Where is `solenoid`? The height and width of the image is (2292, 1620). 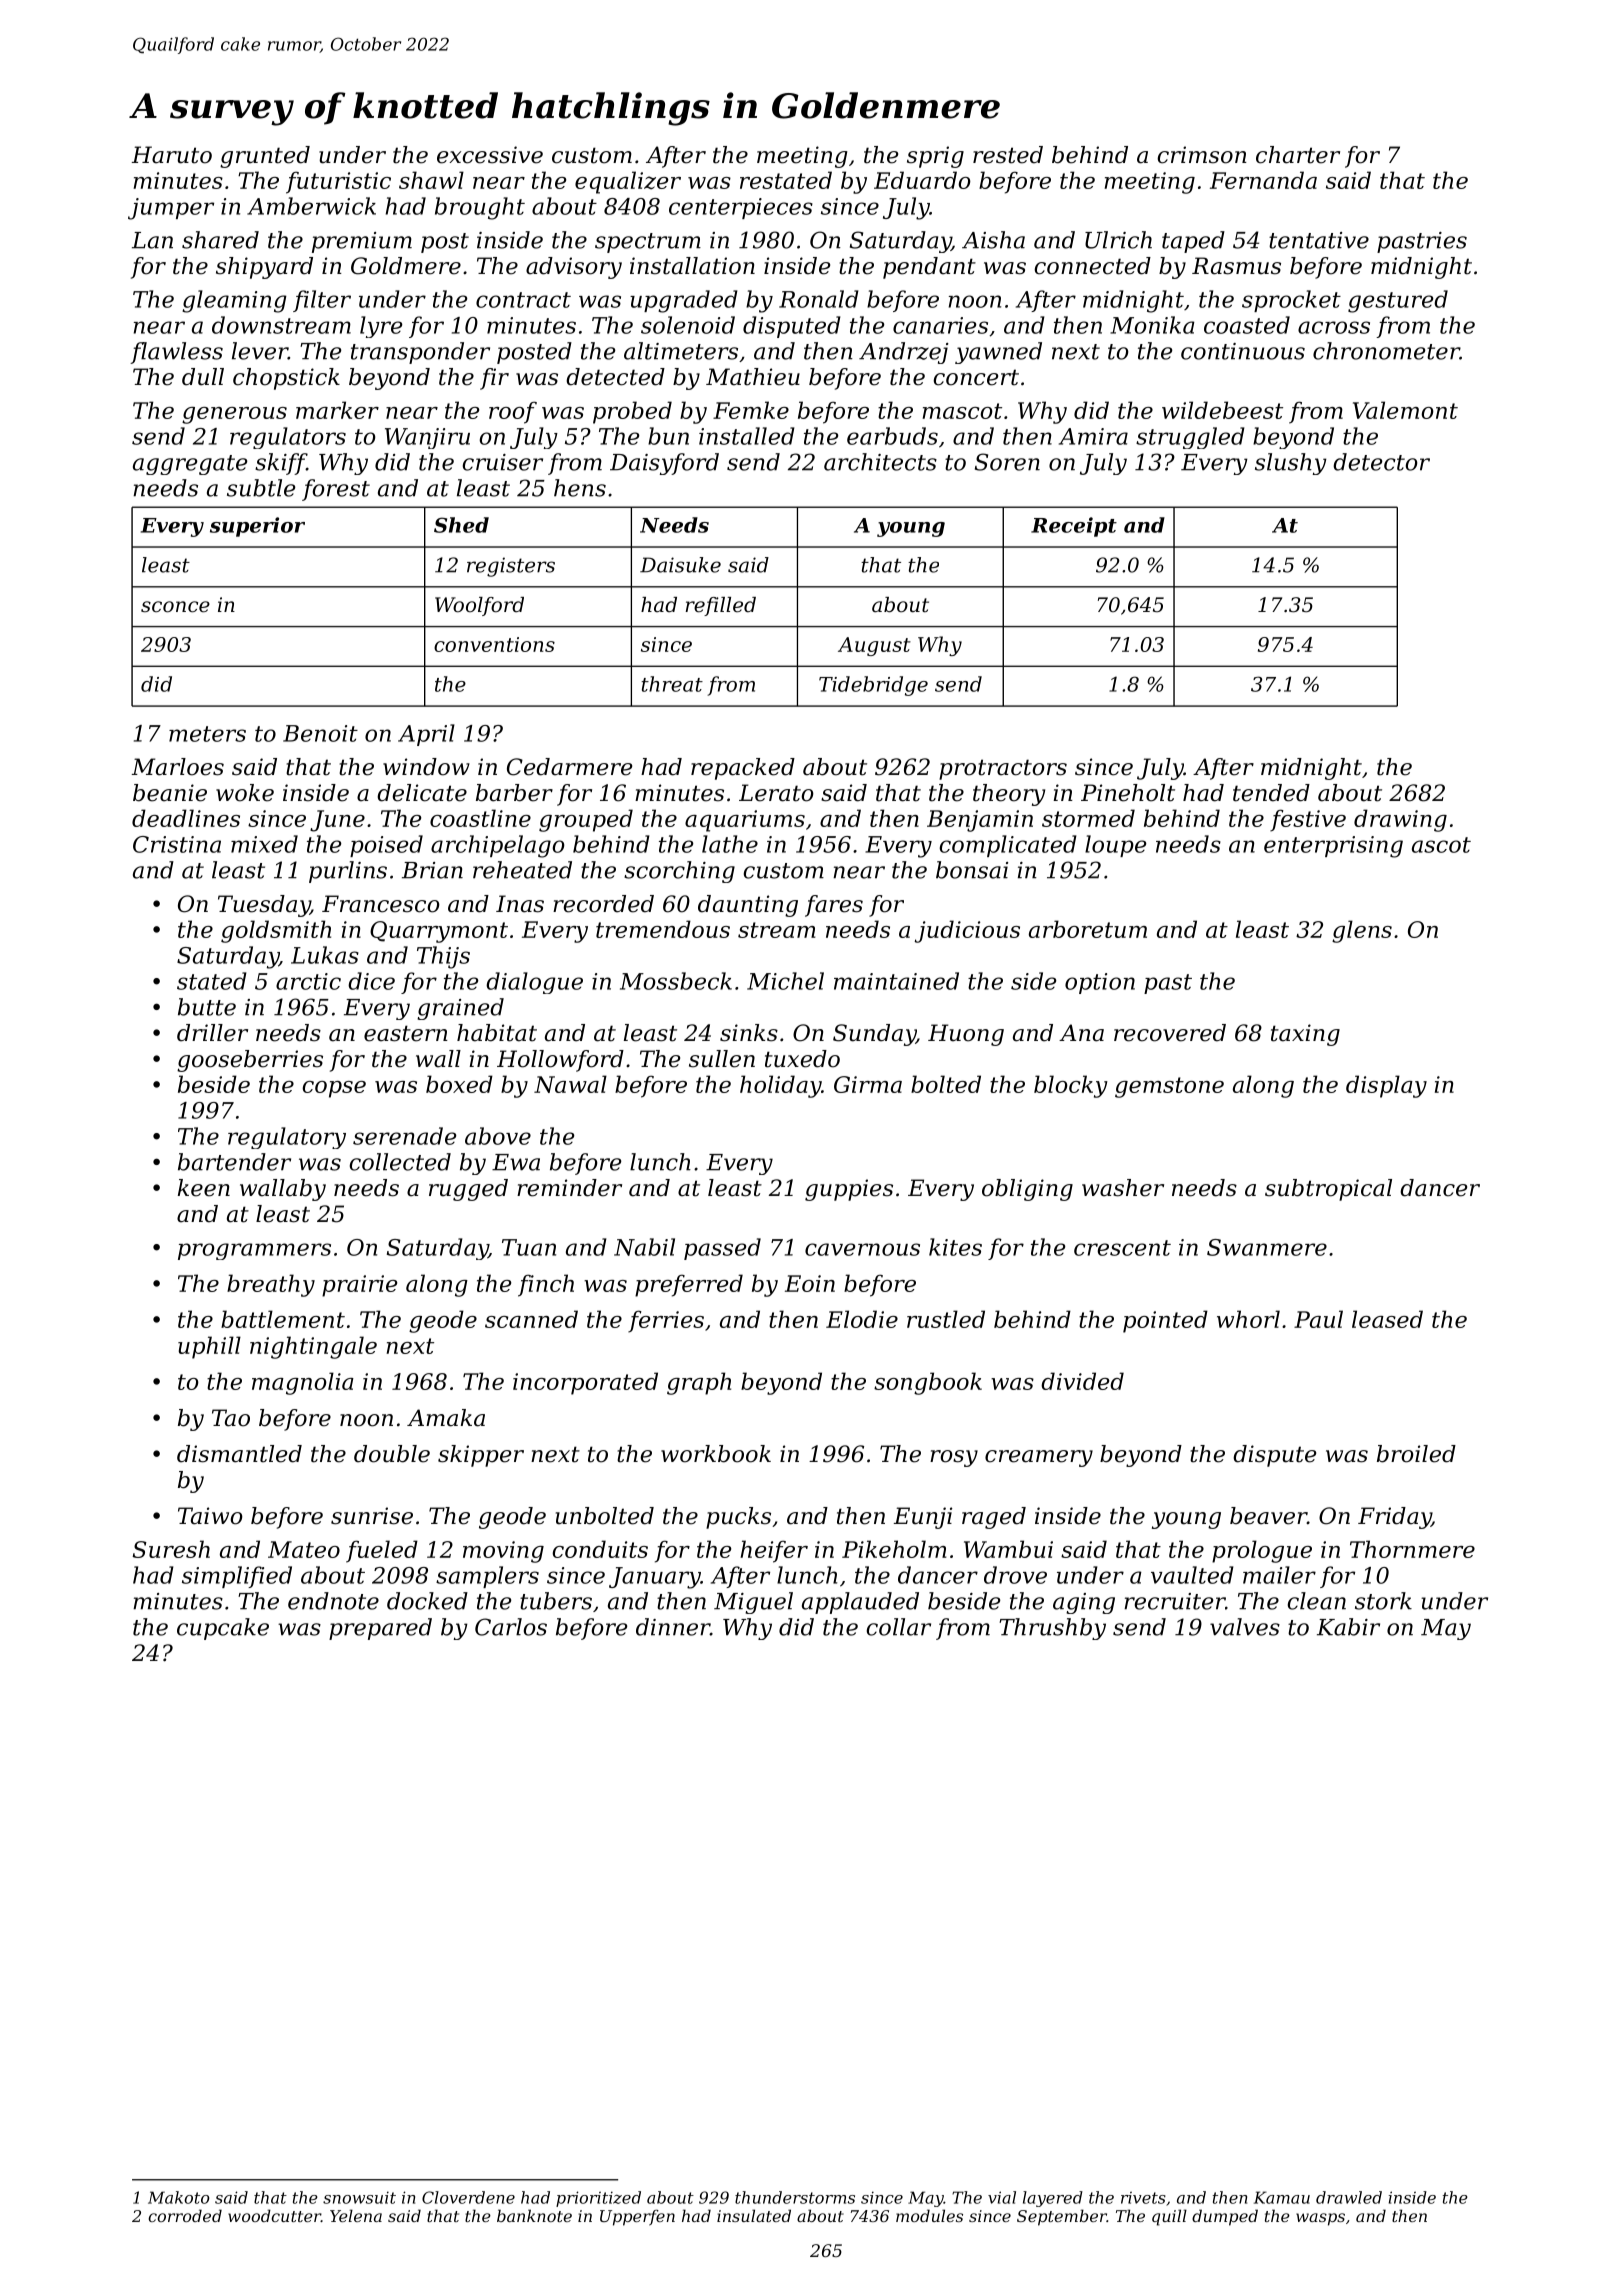
solenoid is located at coordinates (688, 325).
